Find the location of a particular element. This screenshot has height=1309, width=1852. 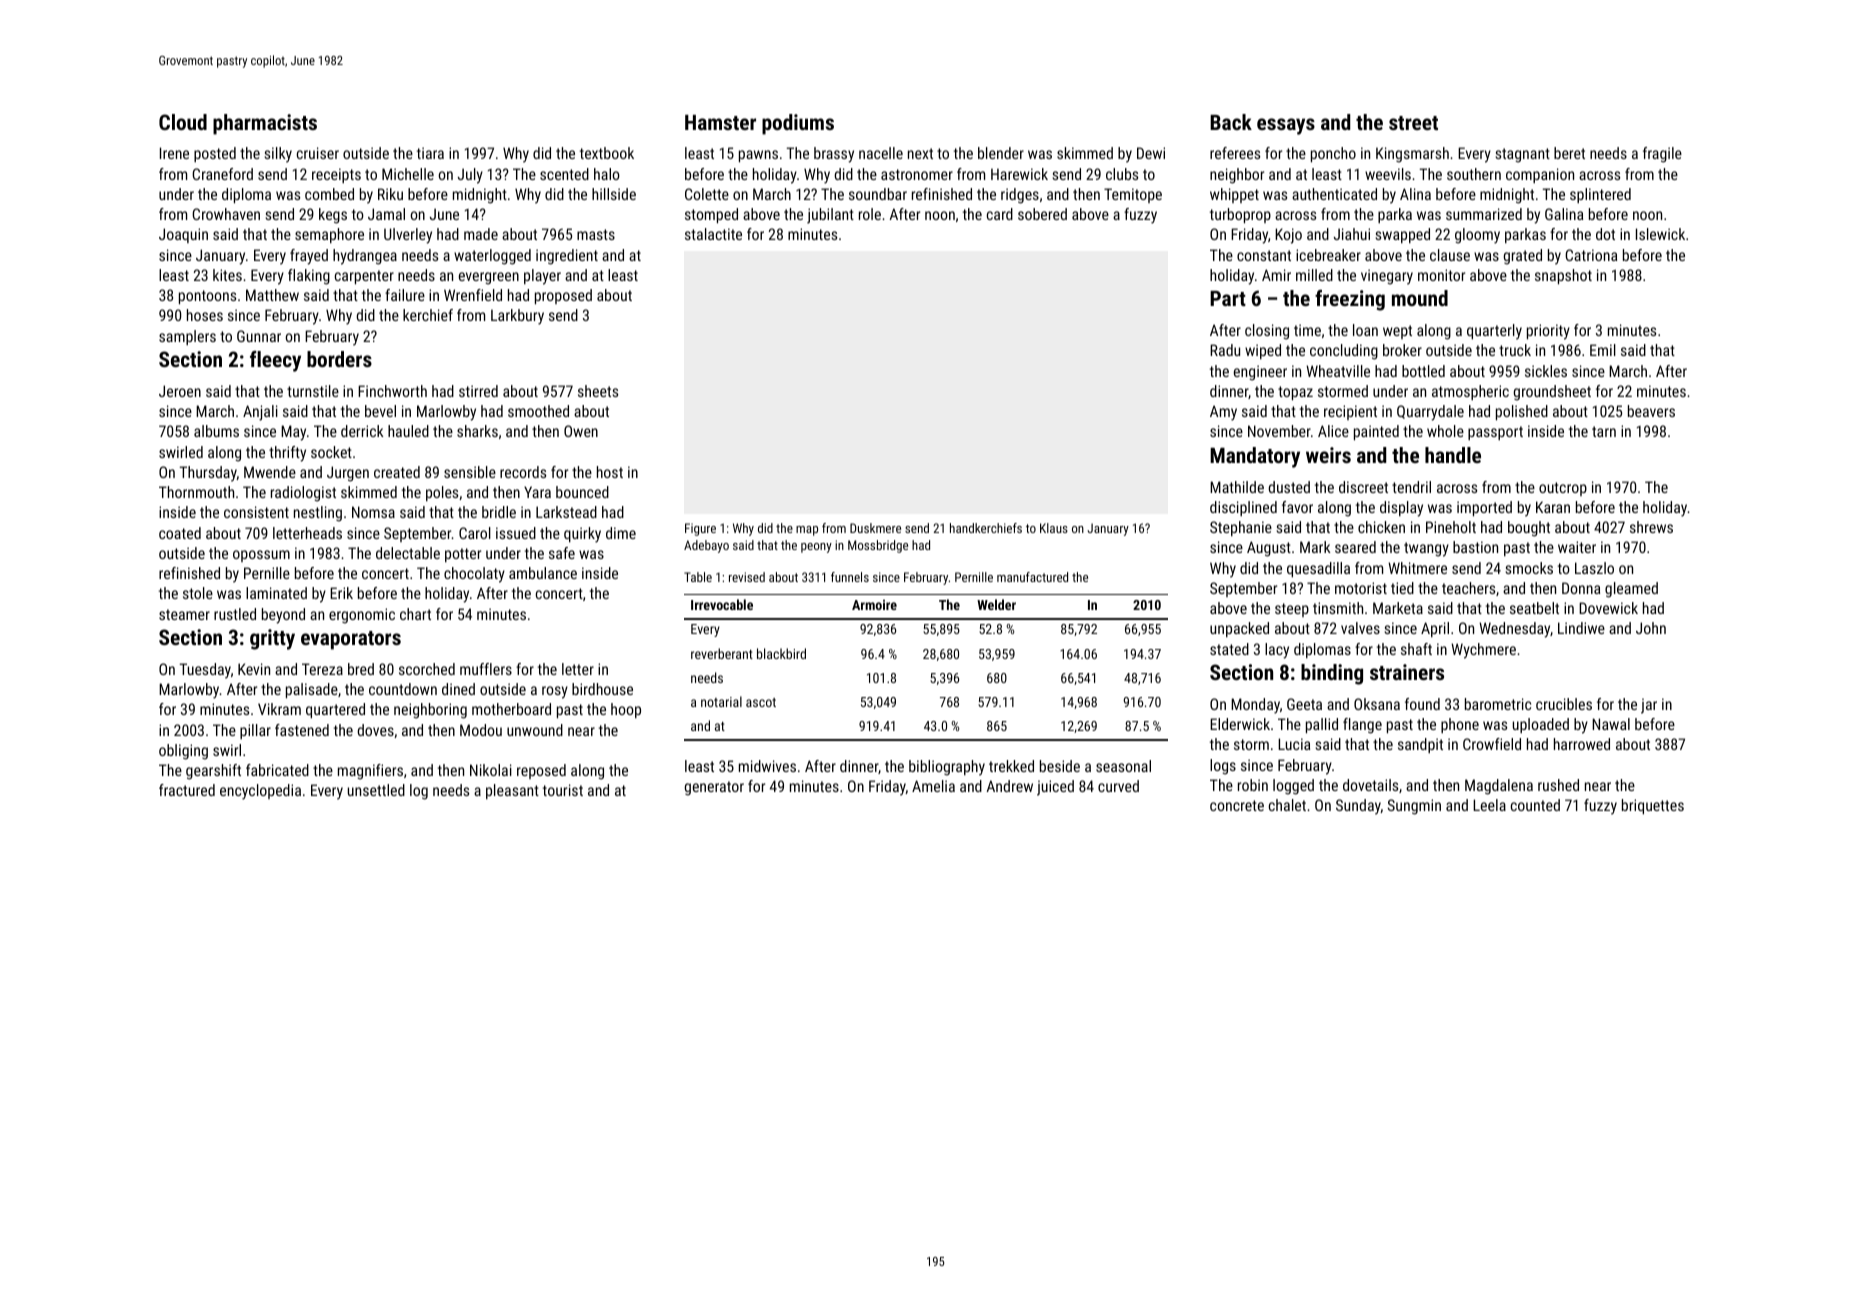

stomped is located at coordinates (711, 215).
